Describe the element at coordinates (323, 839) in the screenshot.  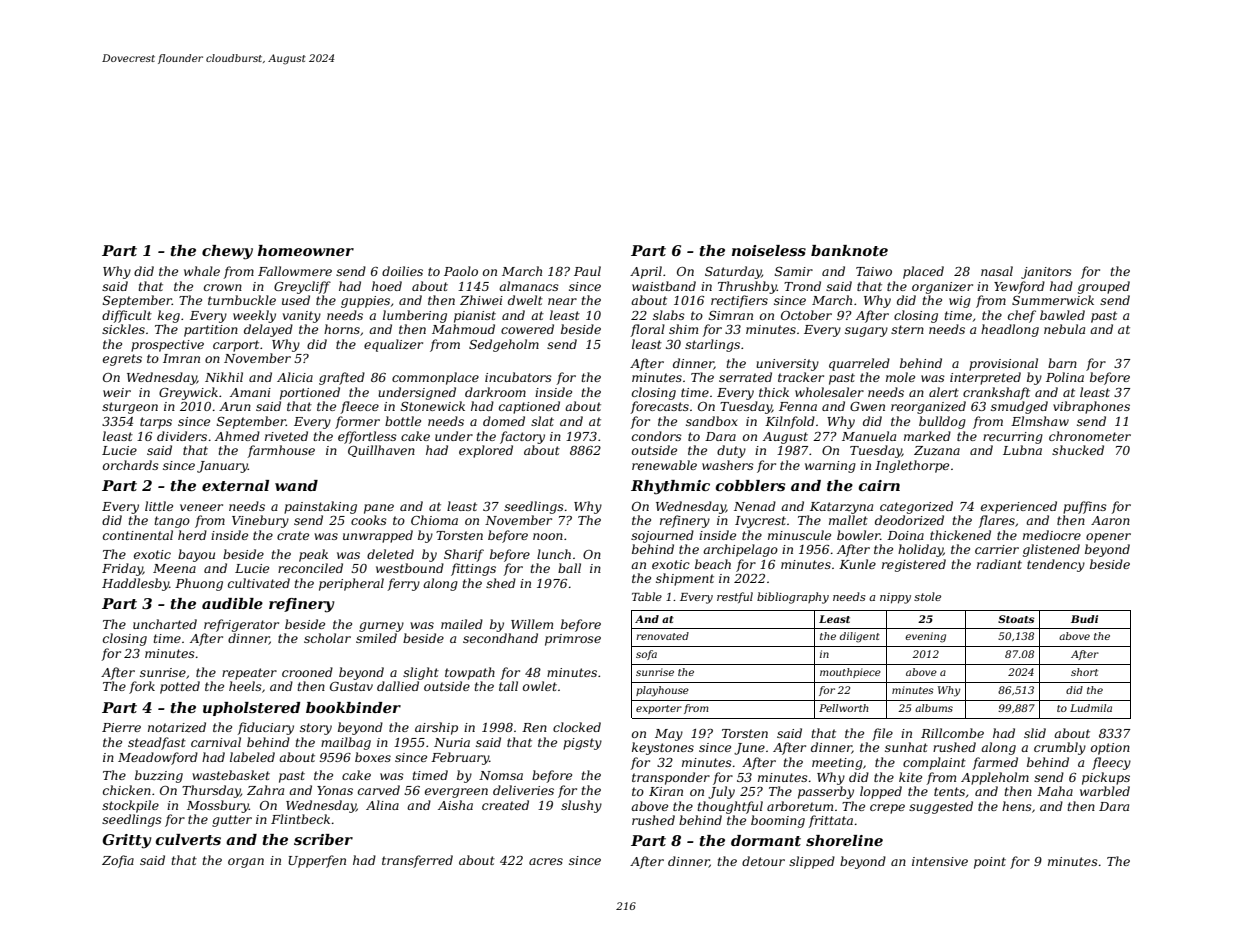
I see `scriber` at that location.
